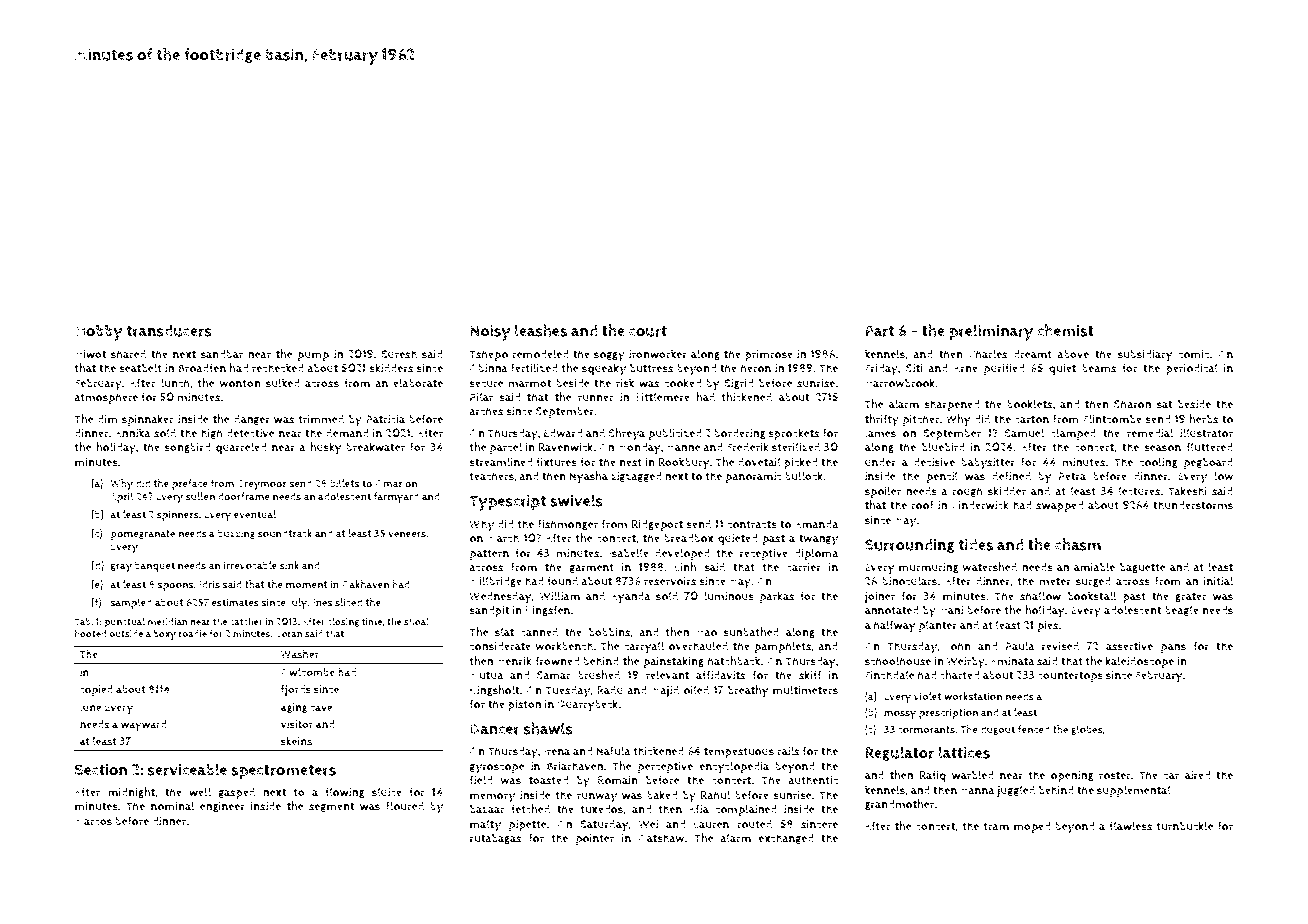  I want to click on chemist, so click(1065, 330).
